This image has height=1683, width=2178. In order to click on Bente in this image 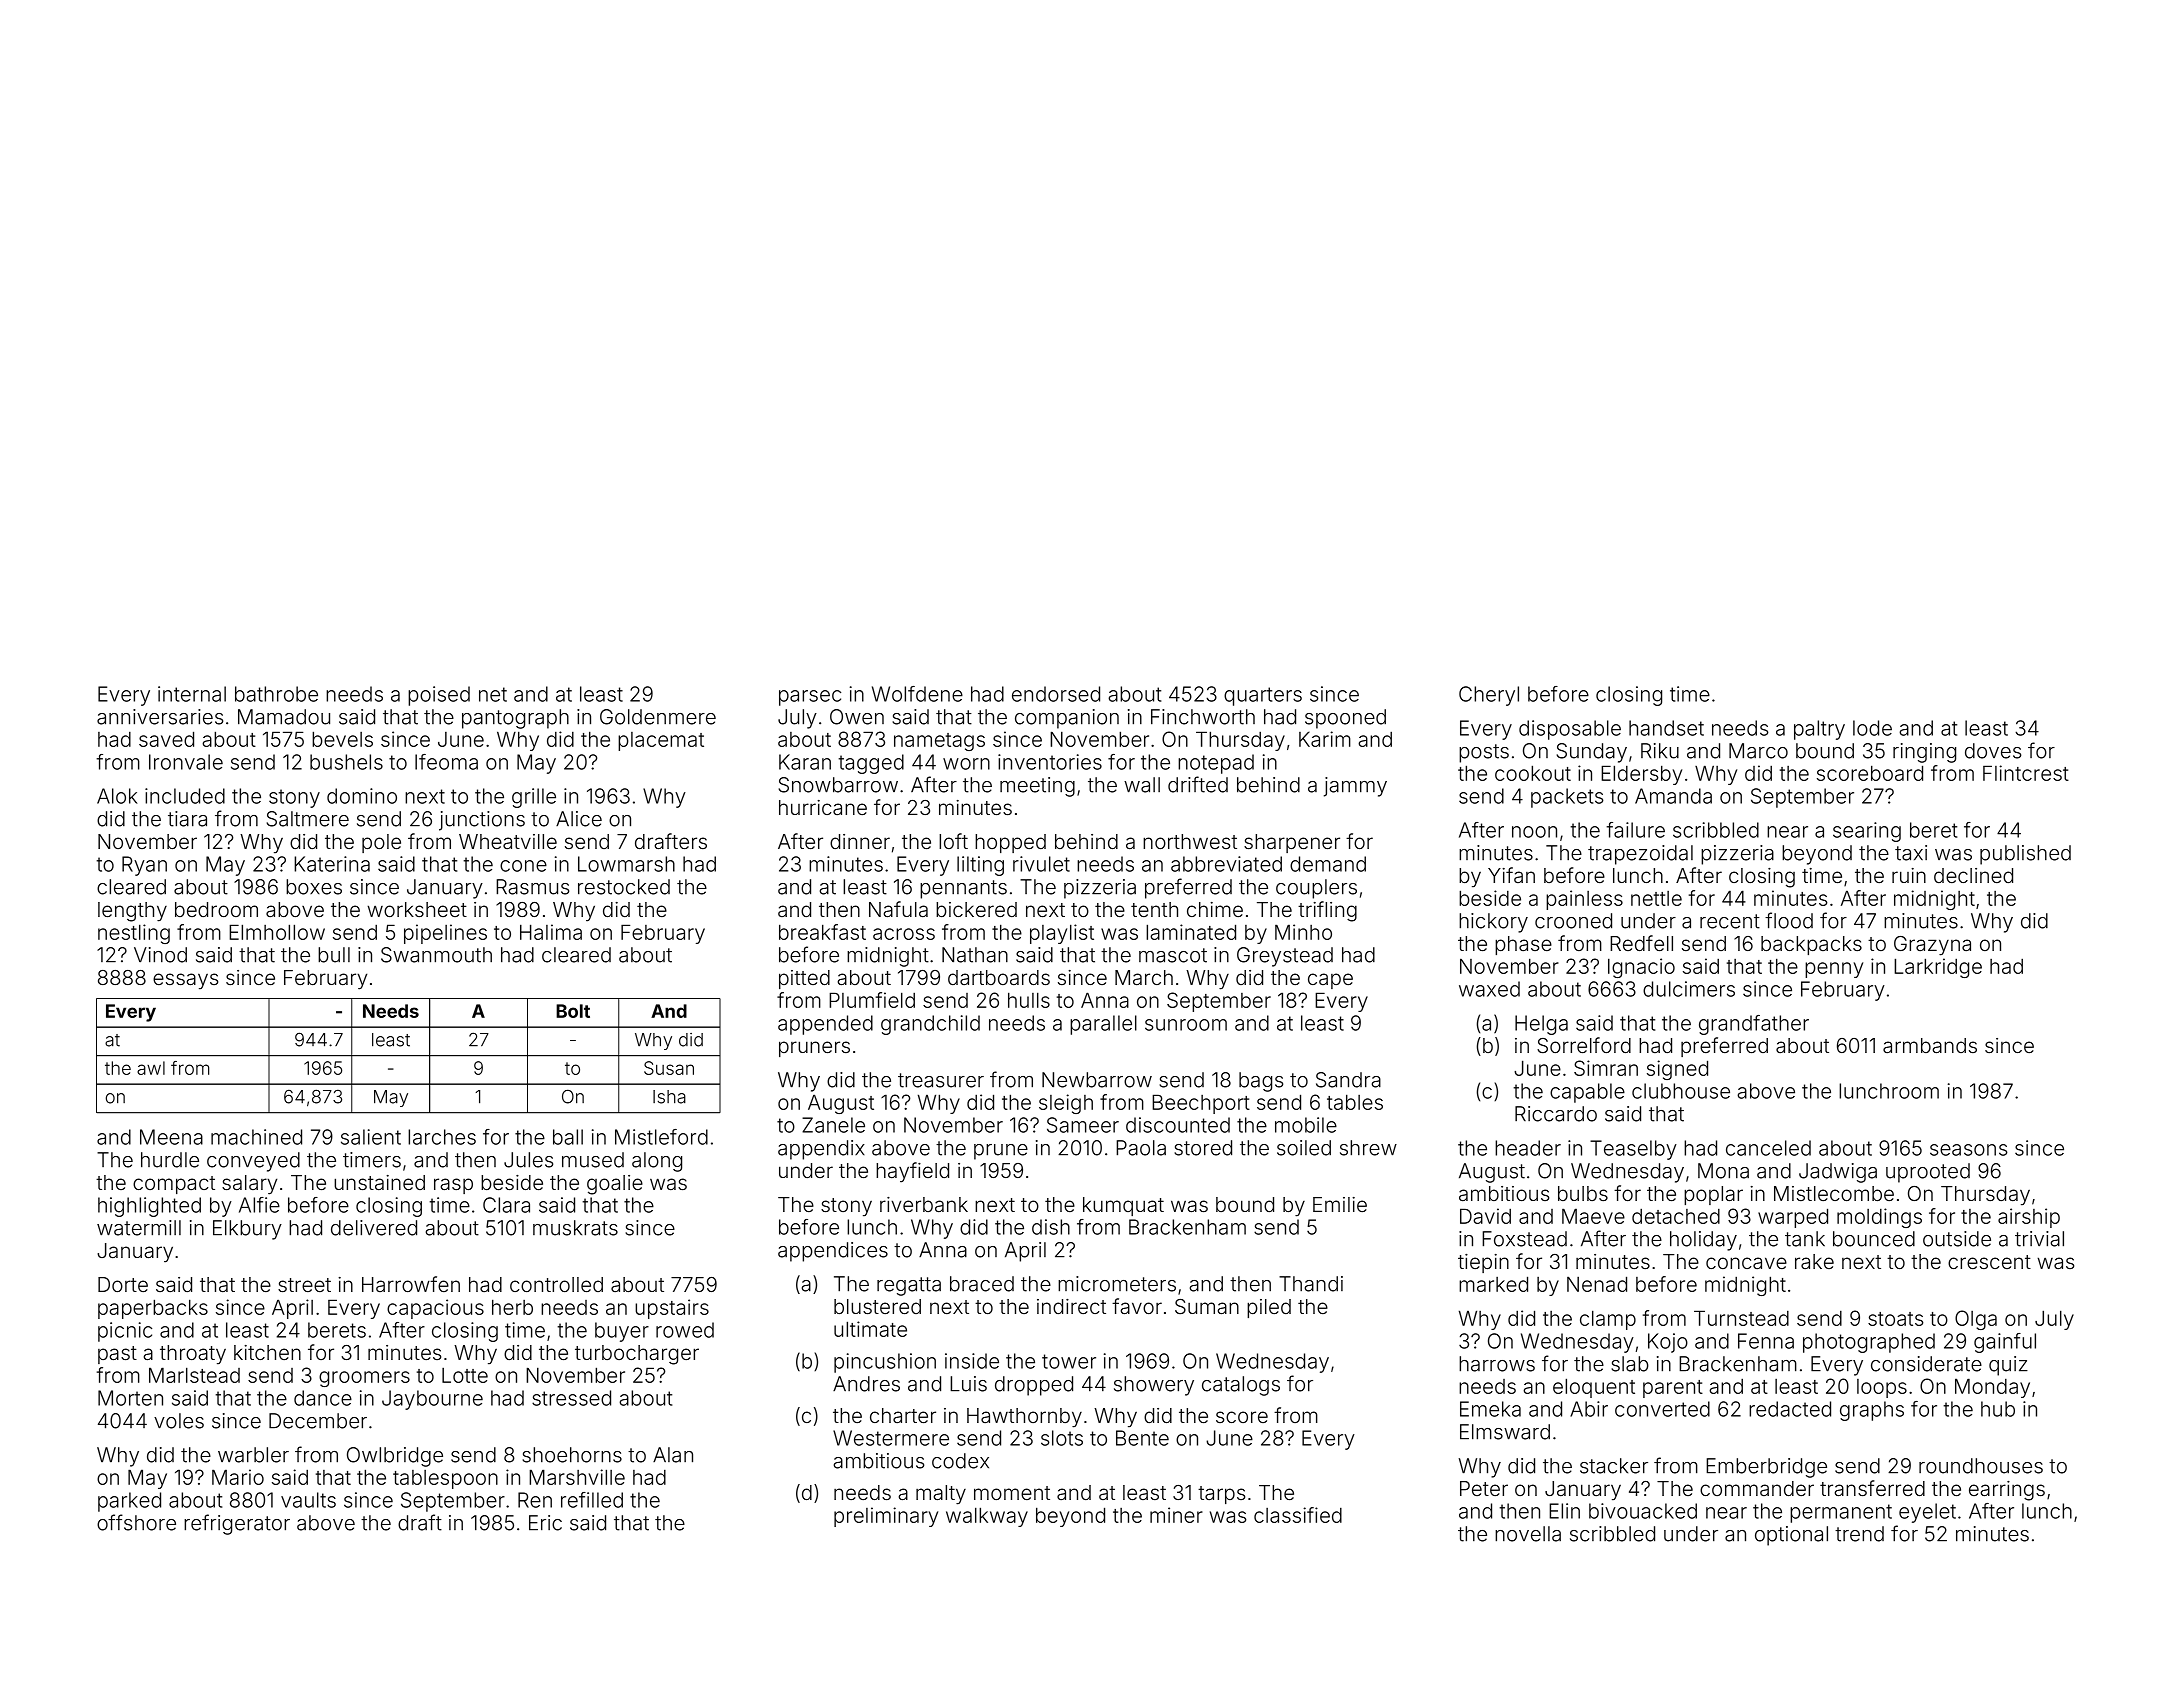, I will do `click(1142, 1438)`.
